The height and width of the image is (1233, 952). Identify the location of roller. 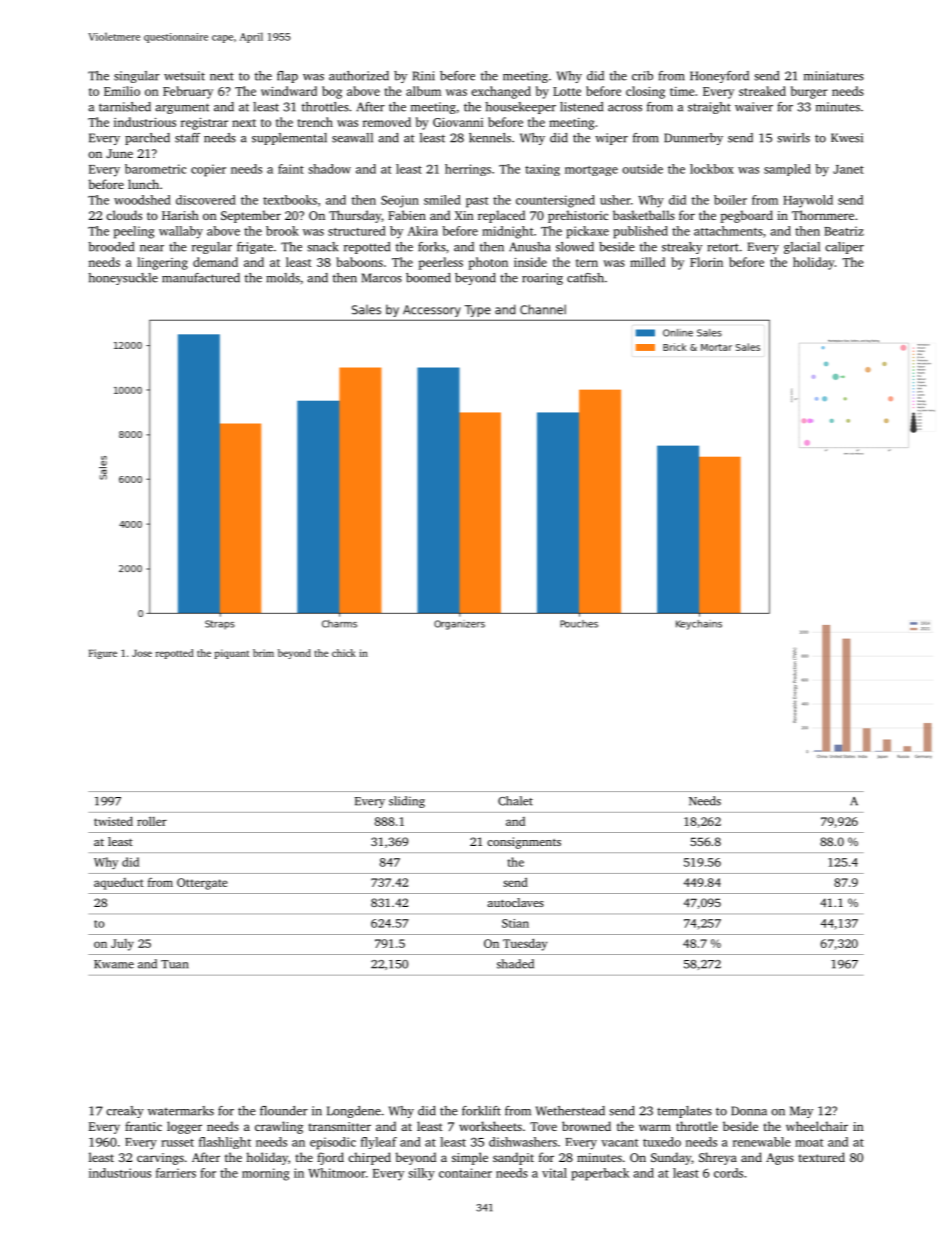
(152, 821).
